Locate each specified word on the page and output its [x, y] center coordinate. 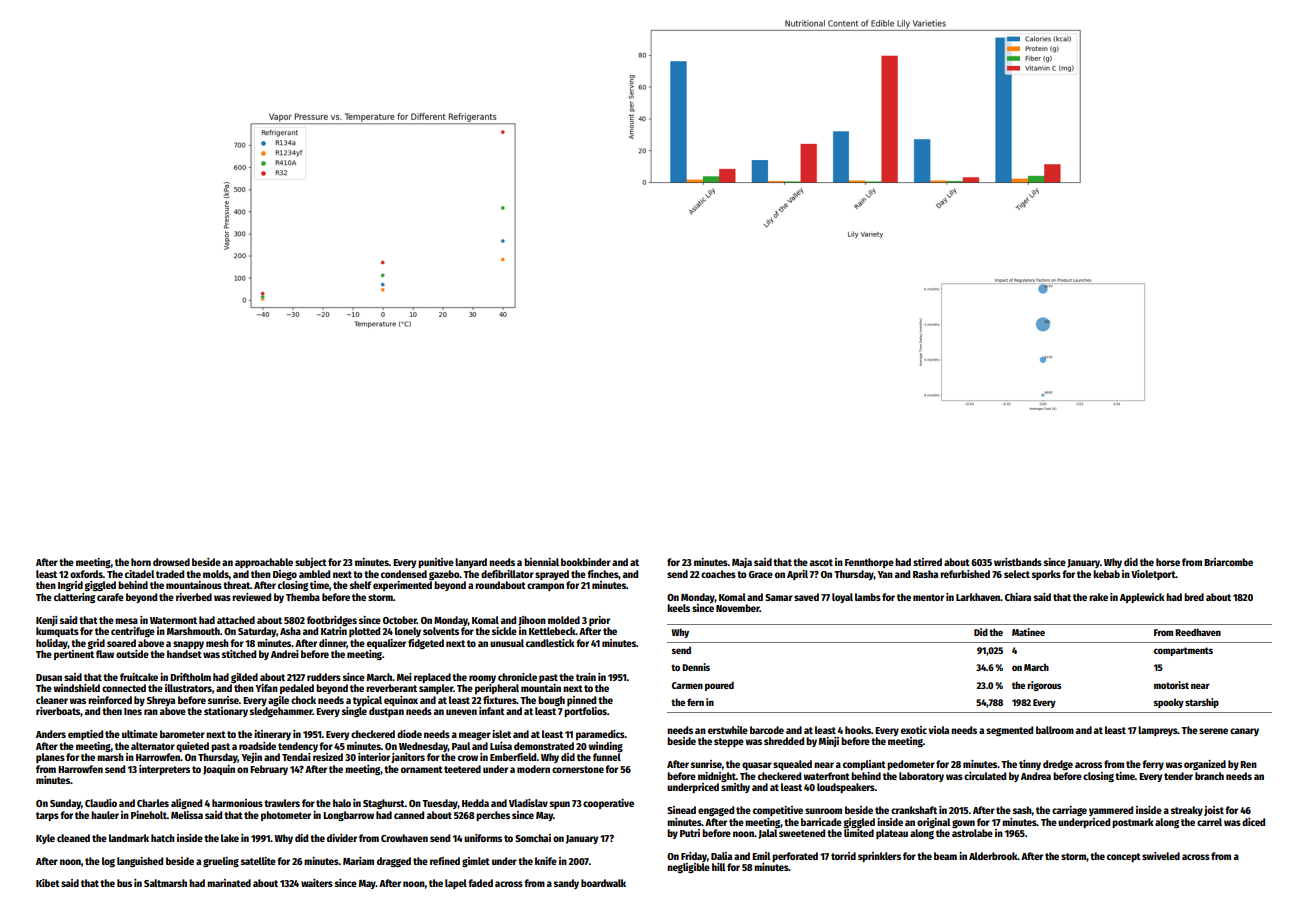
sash [1022, 810]
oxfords [86, 574]
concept [1124, 857]
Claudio [101, 803]
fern [695, 702]
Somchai [533, 838]
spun [560, 805]
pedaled [297, 689]
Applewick [1142, 598]
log [108, 862]
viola [938, 730]
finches [603, 574]
